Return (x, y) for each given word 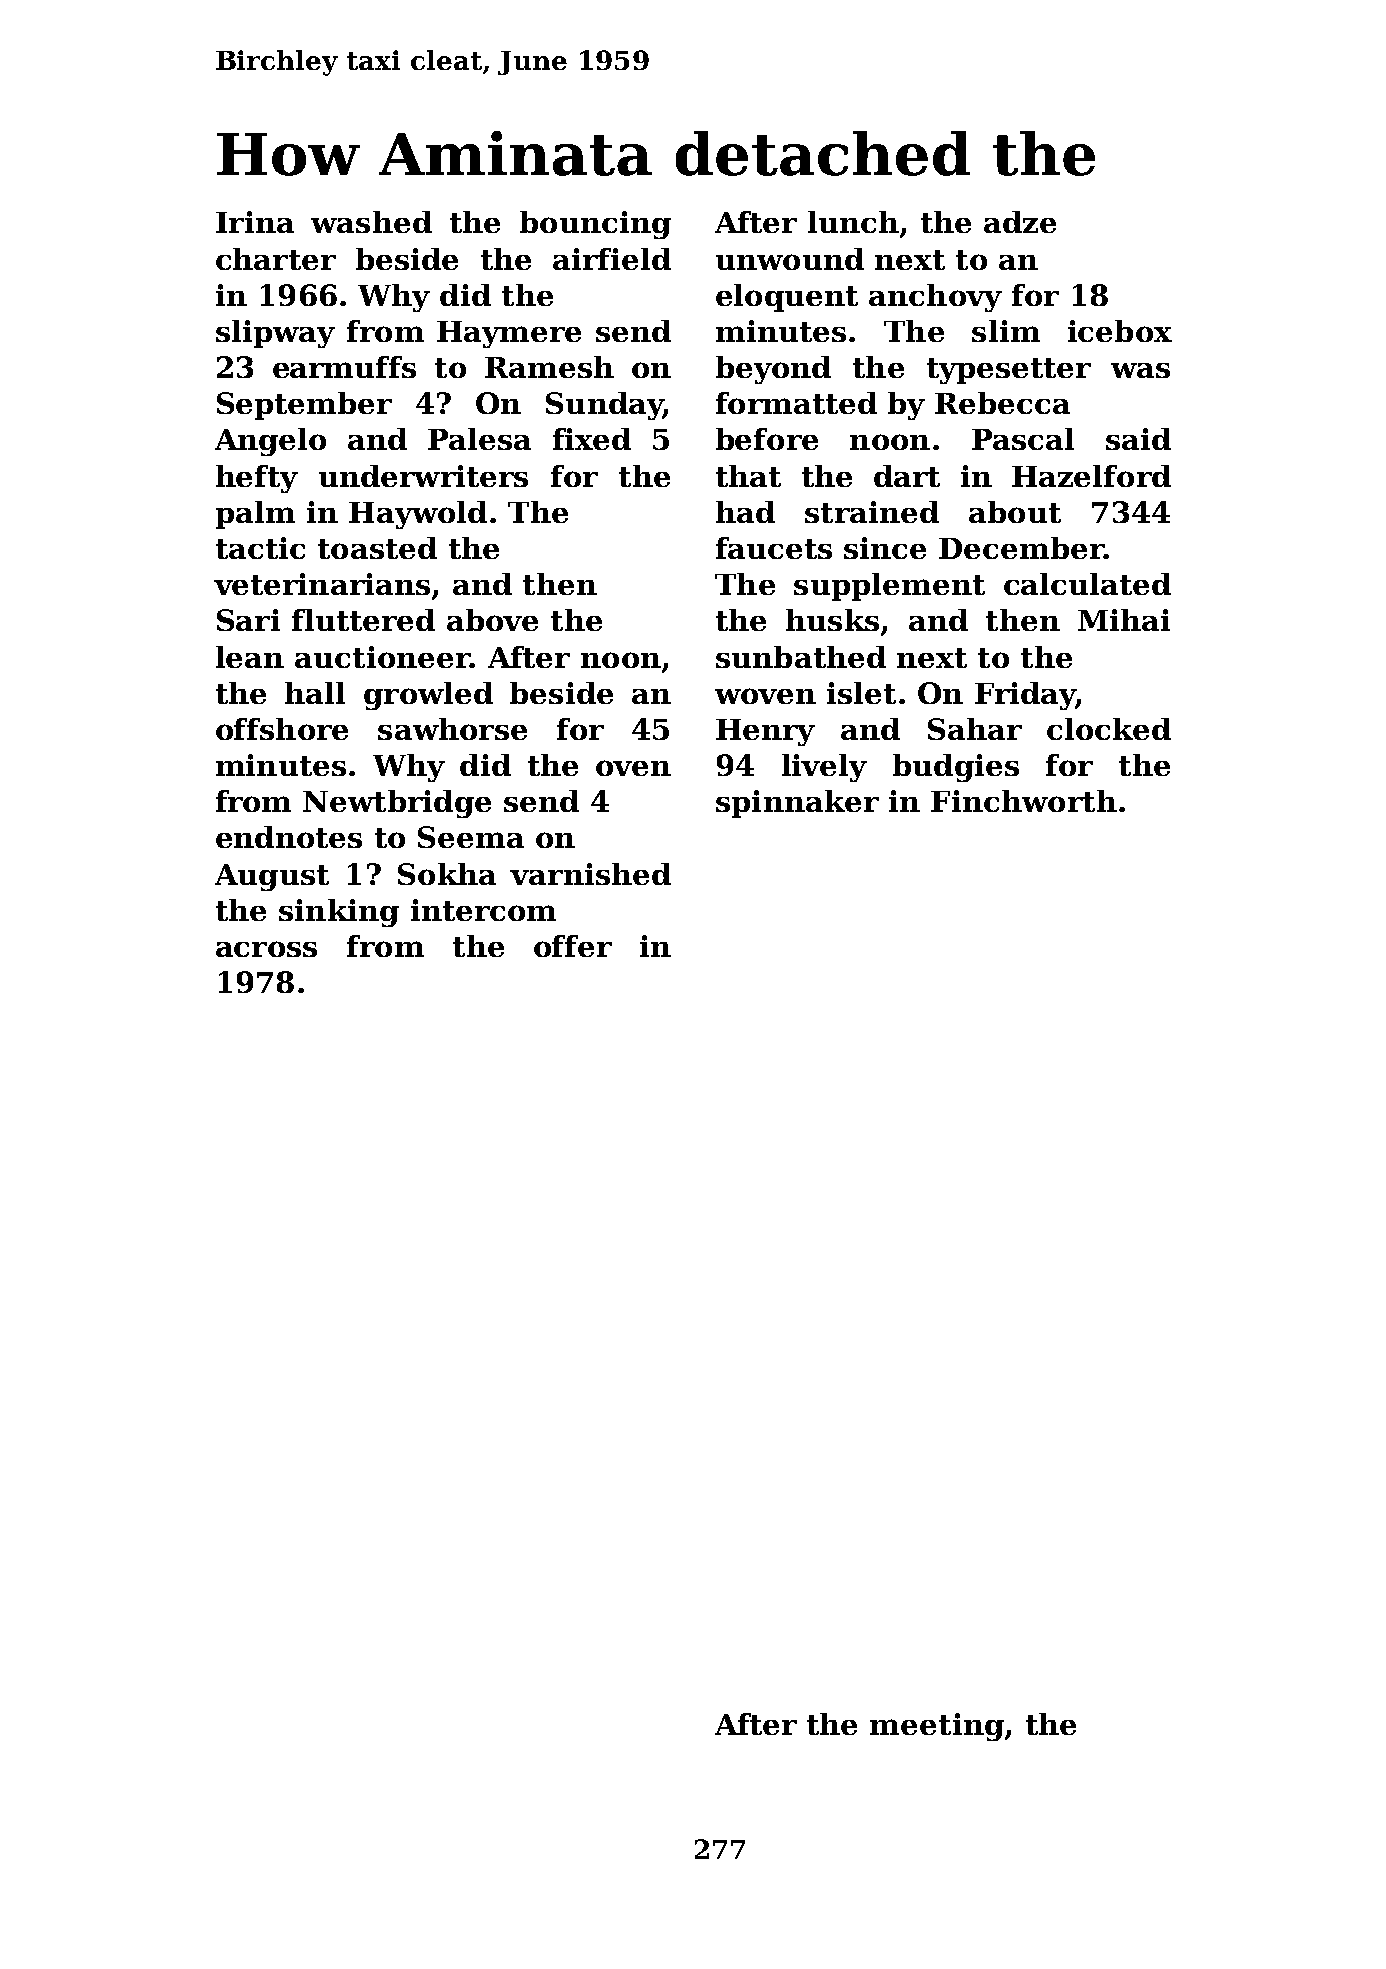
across (266, 949)
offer (573, 946)
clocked (1109, 729)
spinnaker (797, 804)
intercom (483, 910)
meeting (937, 1727)
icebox (1120, 331)
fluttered (363, 620)
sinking (339, 913)
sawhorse (452, 729)
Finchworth (1024, 801)
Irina (255, 222)
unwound (790, 259)
